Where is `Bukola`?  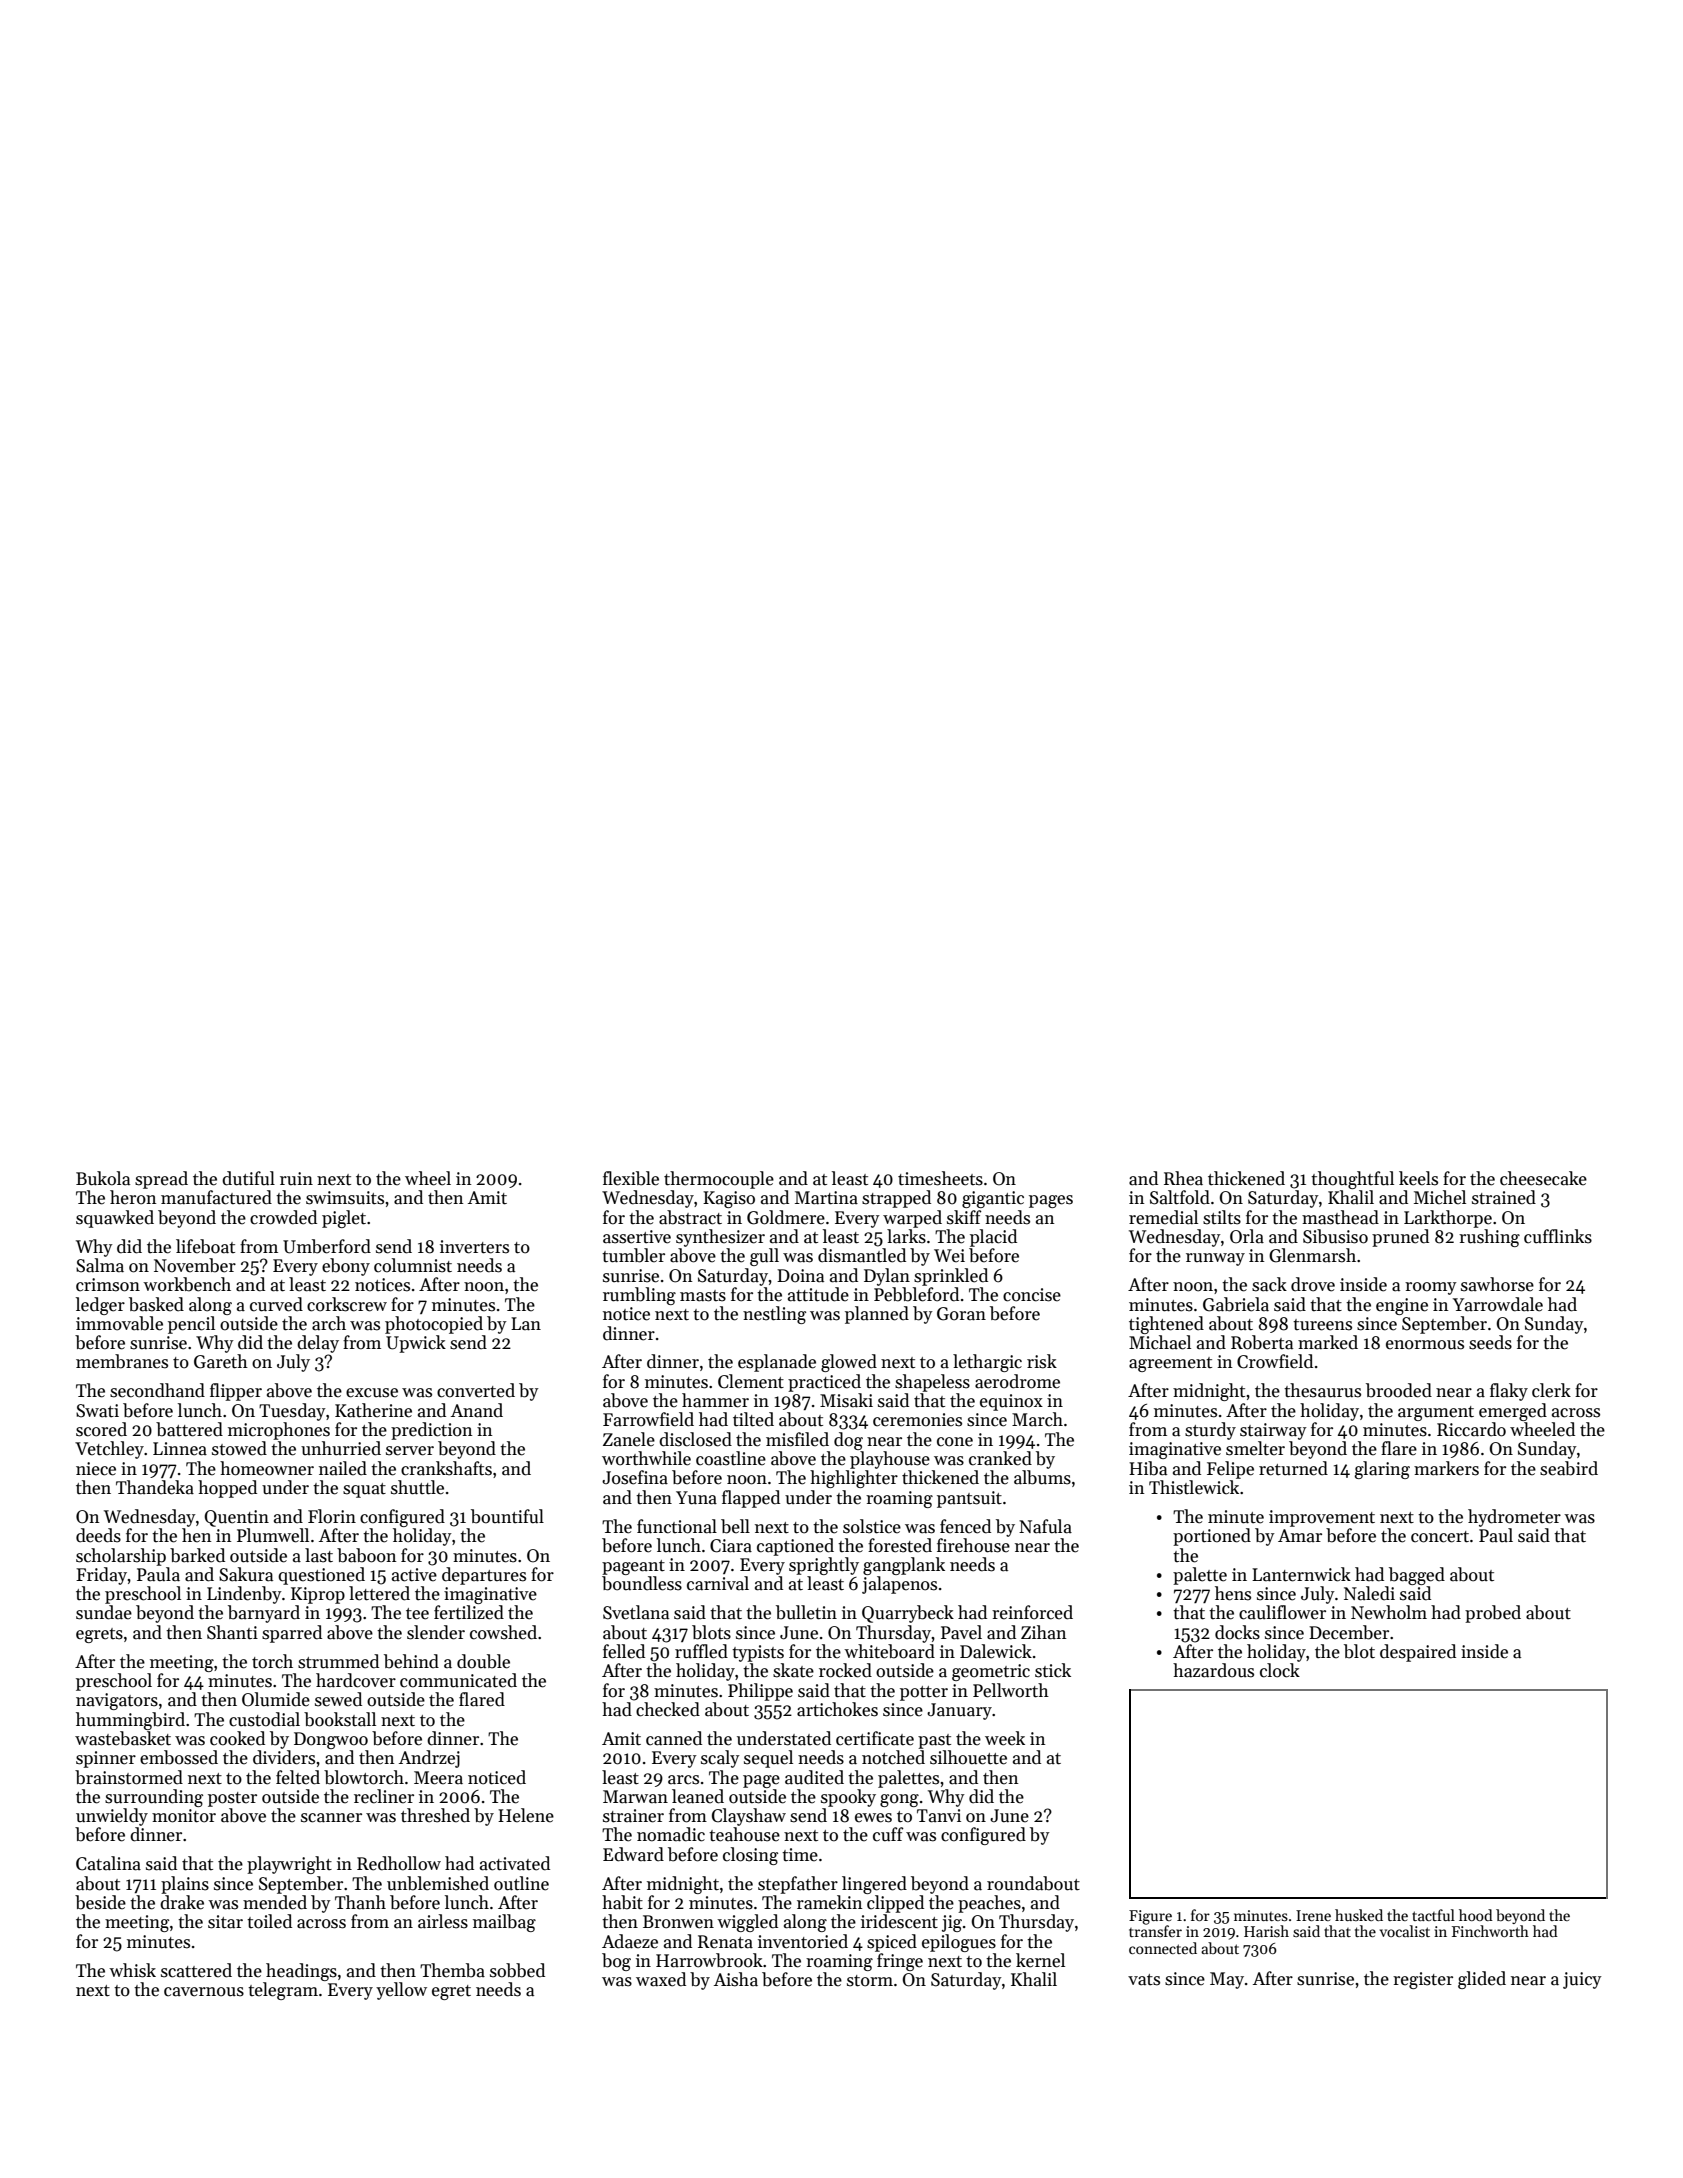 Bukola is located at coordinates (103, 1178).
